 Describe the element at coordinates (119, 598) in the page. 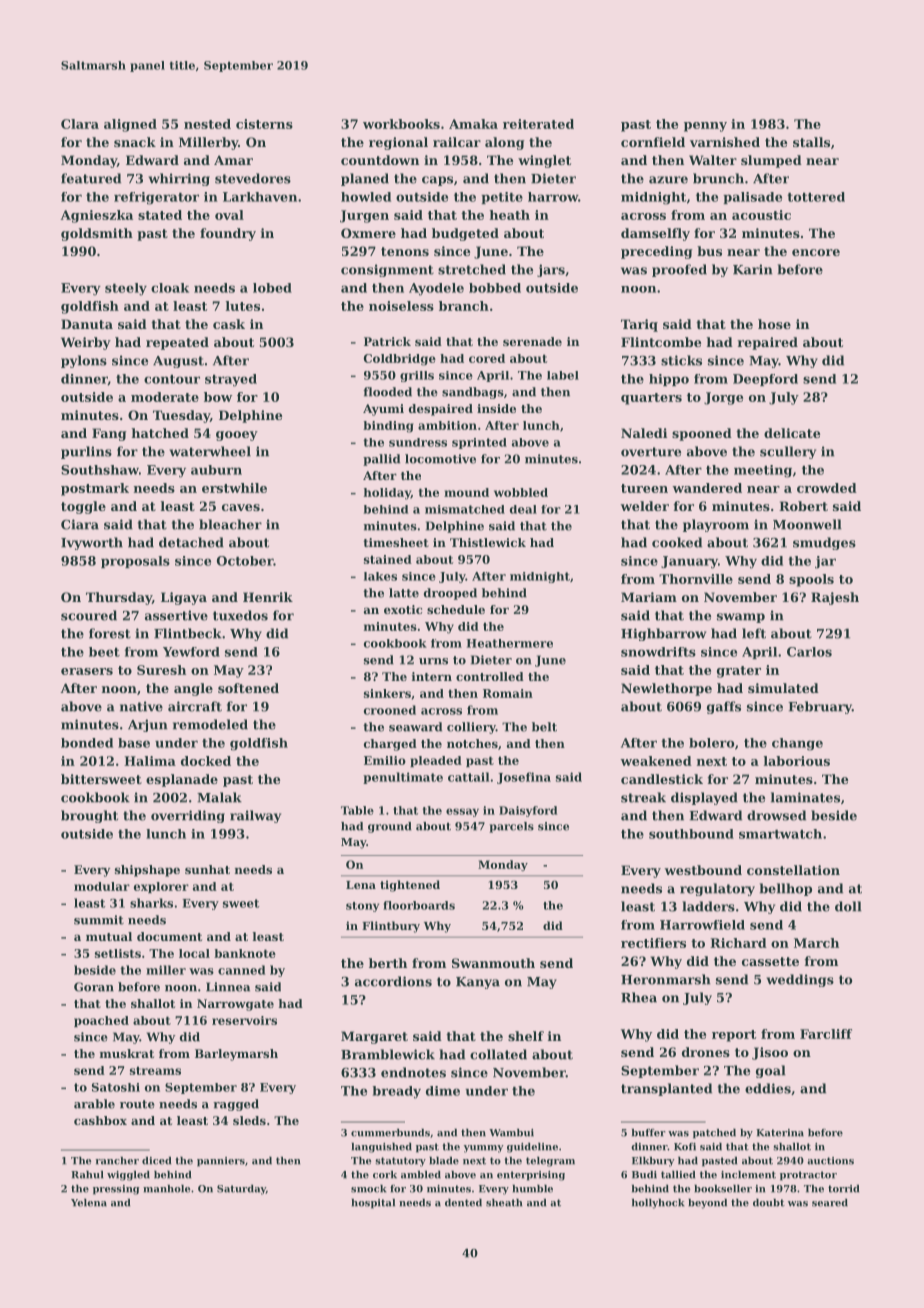

I see `Thursday` at that location.
